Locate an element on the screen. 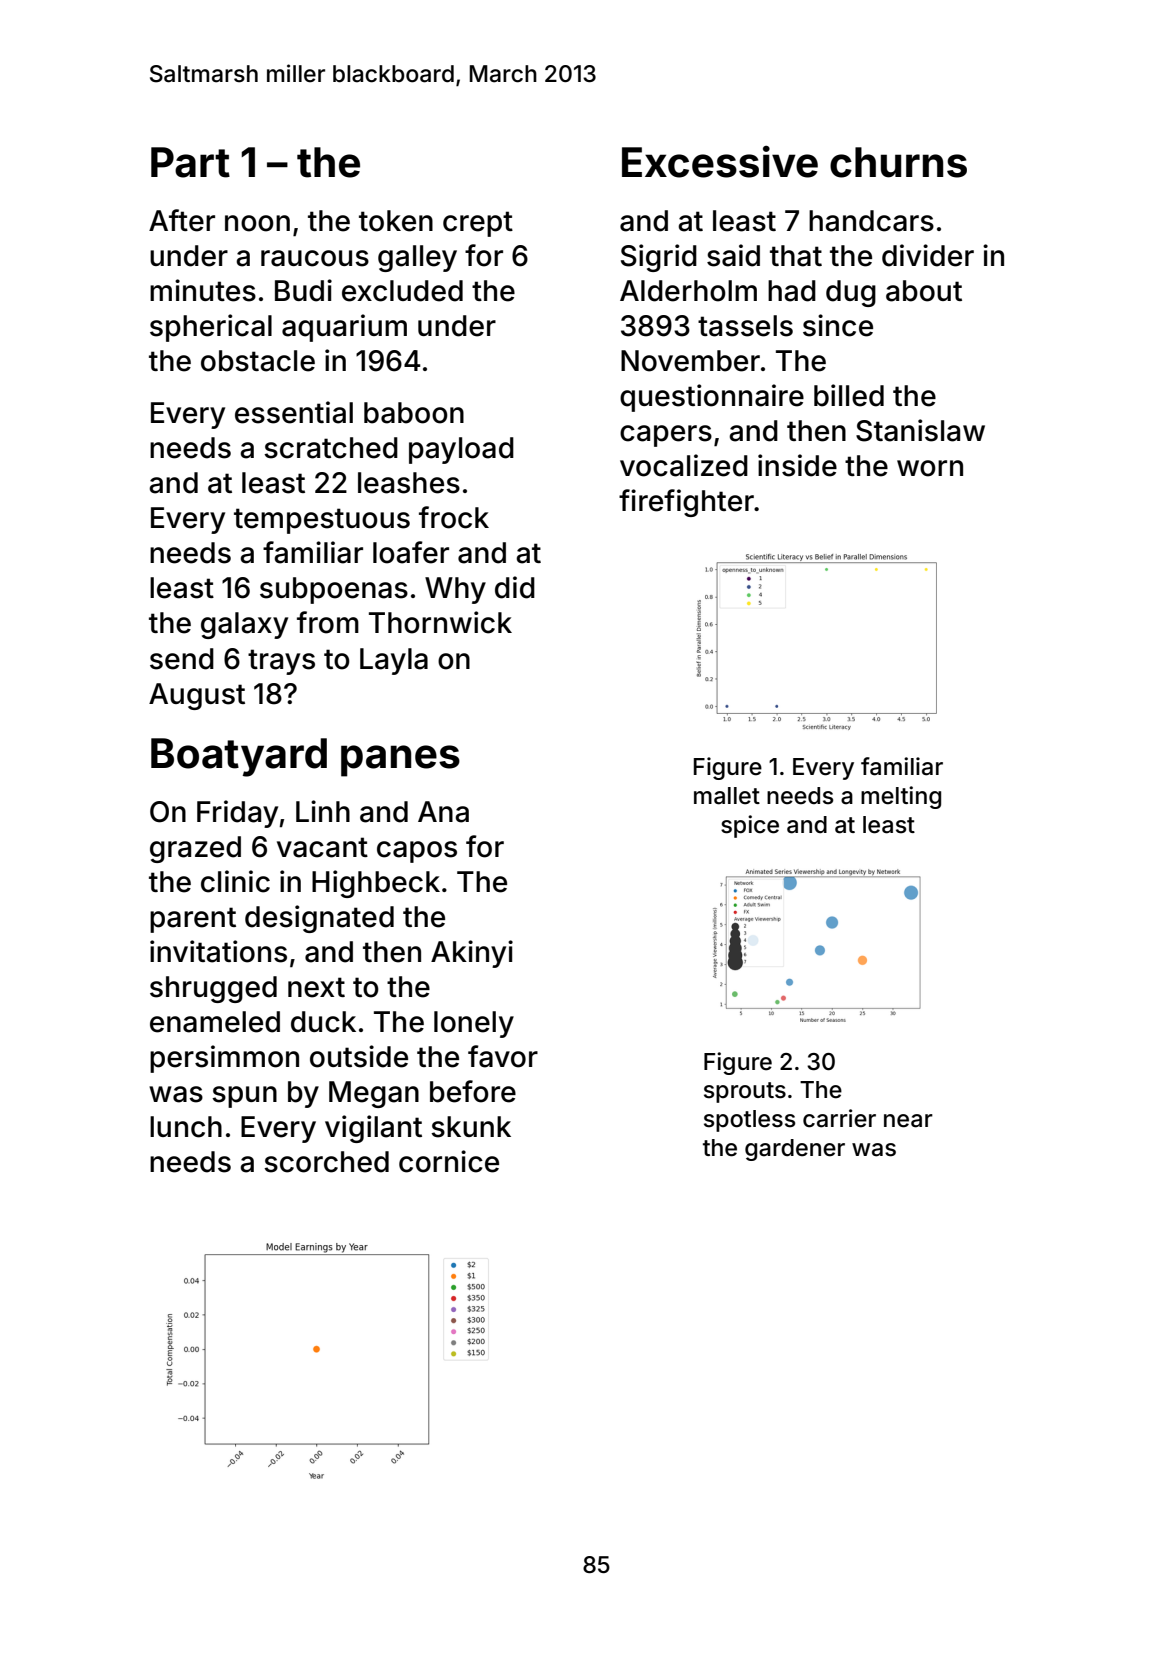 The height and width of the screenshot is (1654, 1165). churns is located at coordinates (898, 162).
